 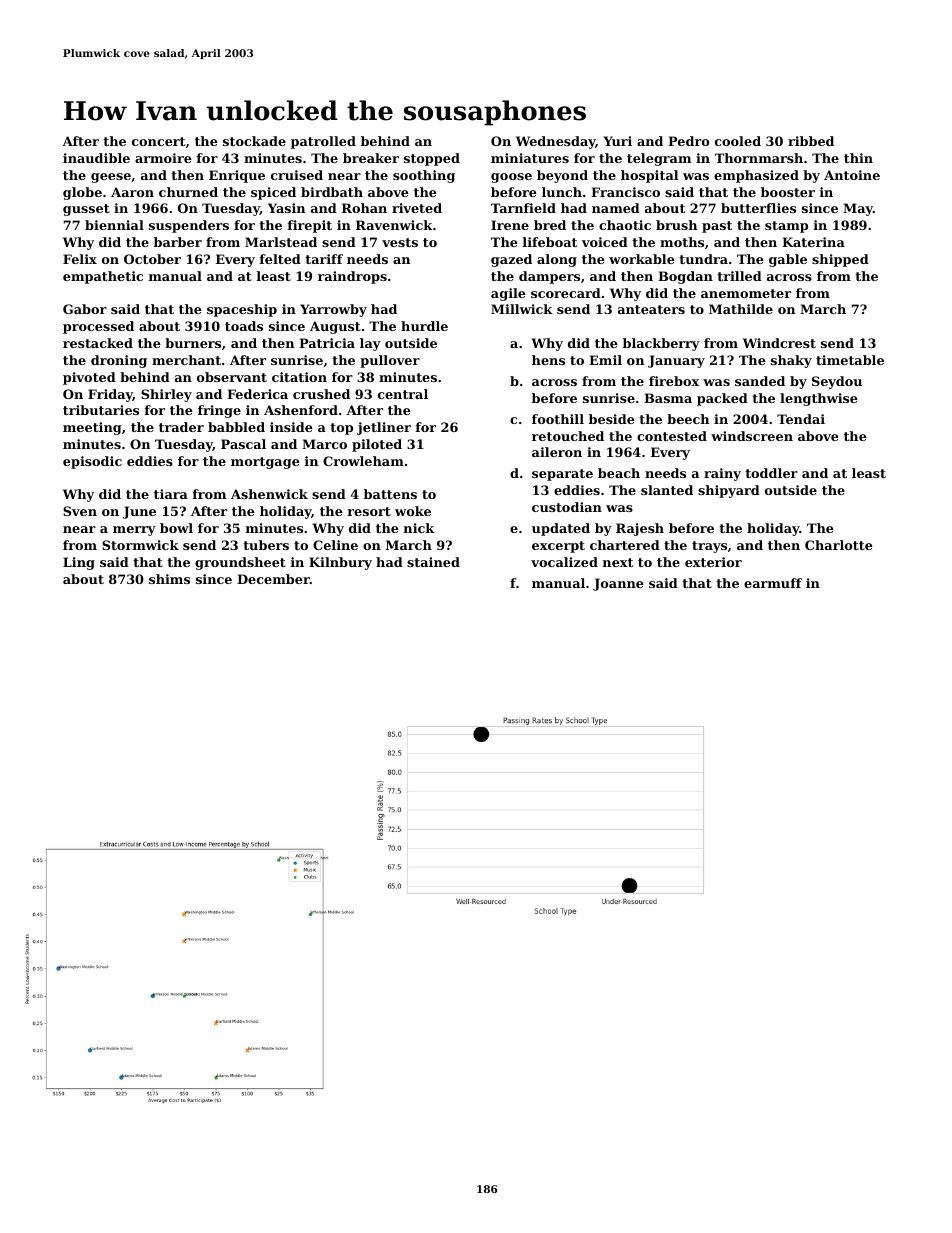 What do you see at coordinates (729, 491) in the document?
I see `shipyard` at bounding box center [729, 491].
